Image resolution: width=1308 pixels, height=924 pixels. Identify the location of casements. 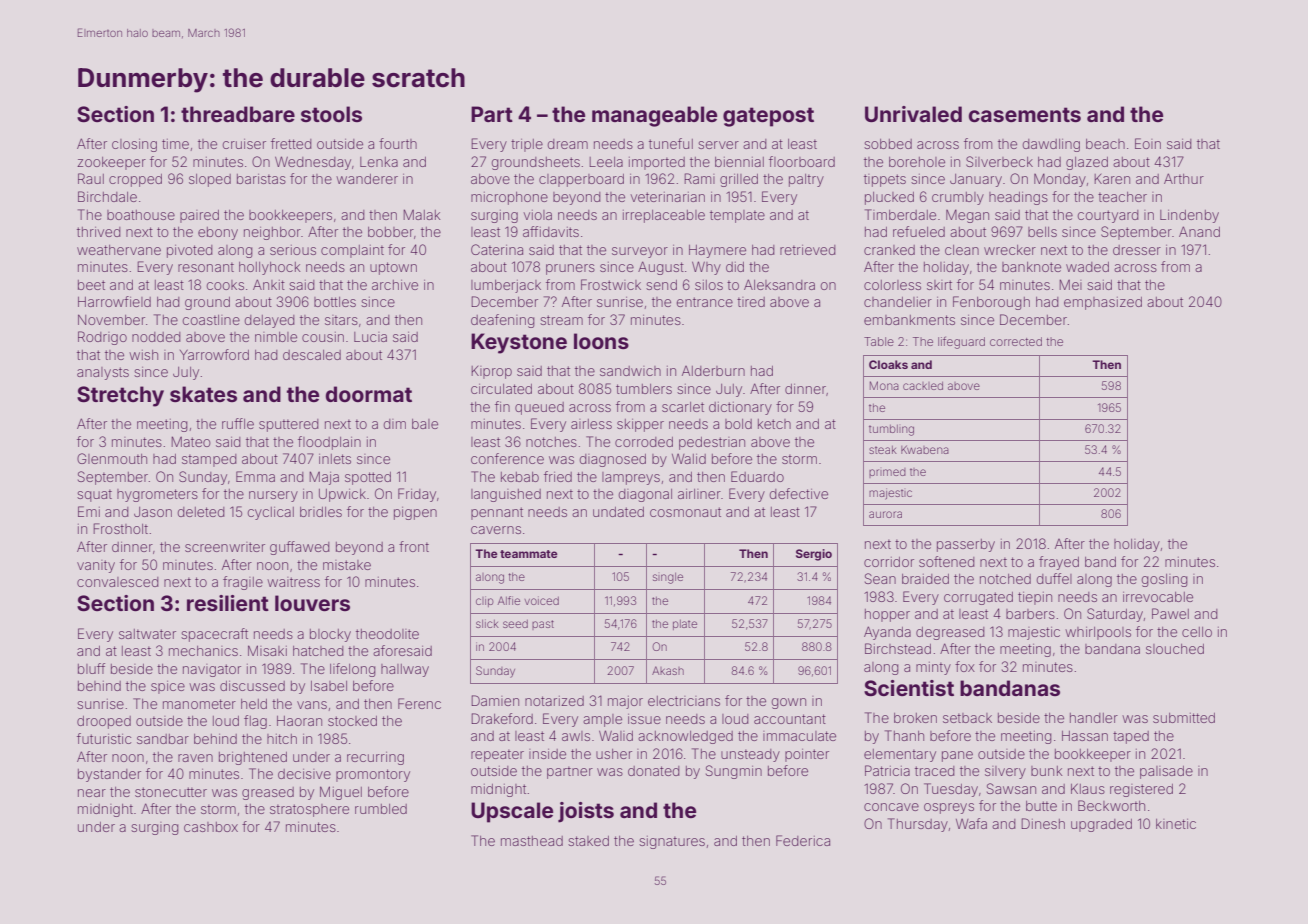
(1025, 114).
